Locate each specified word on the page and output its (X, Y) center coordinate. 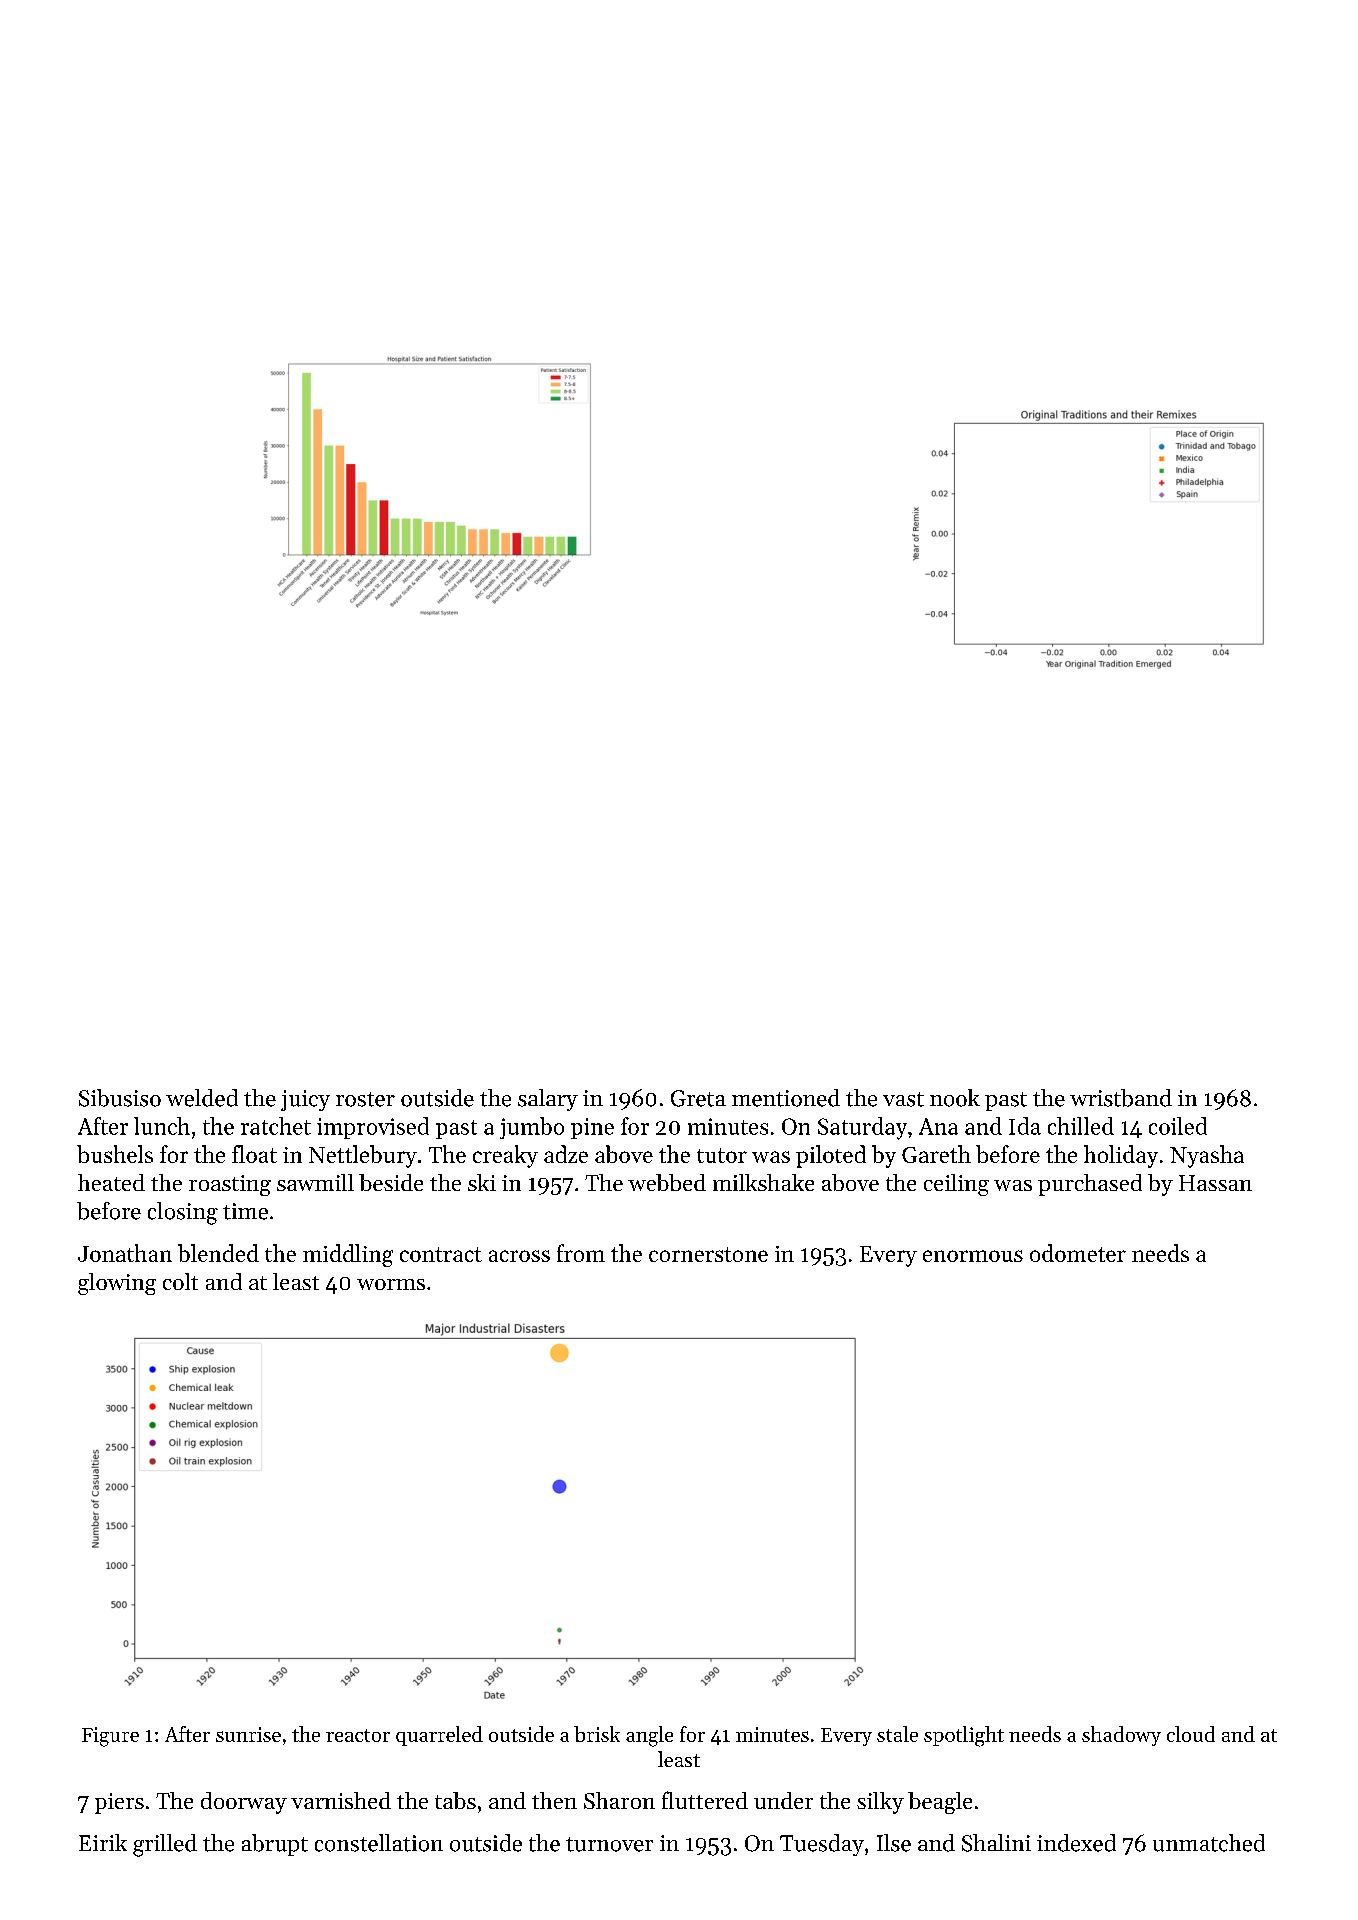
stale (897, 1734)
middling (348, 1255)
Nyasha (1207, 1156)
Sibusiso (120, 1098)
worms (391, 1284)
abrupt (275, 1845)
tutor (722, 1155)
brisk (597, 1734)
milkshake (763, 1182)
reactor (358, 1735)
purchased (1090, 1185)
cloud (1191, 1734)
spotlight (964, 1736)
